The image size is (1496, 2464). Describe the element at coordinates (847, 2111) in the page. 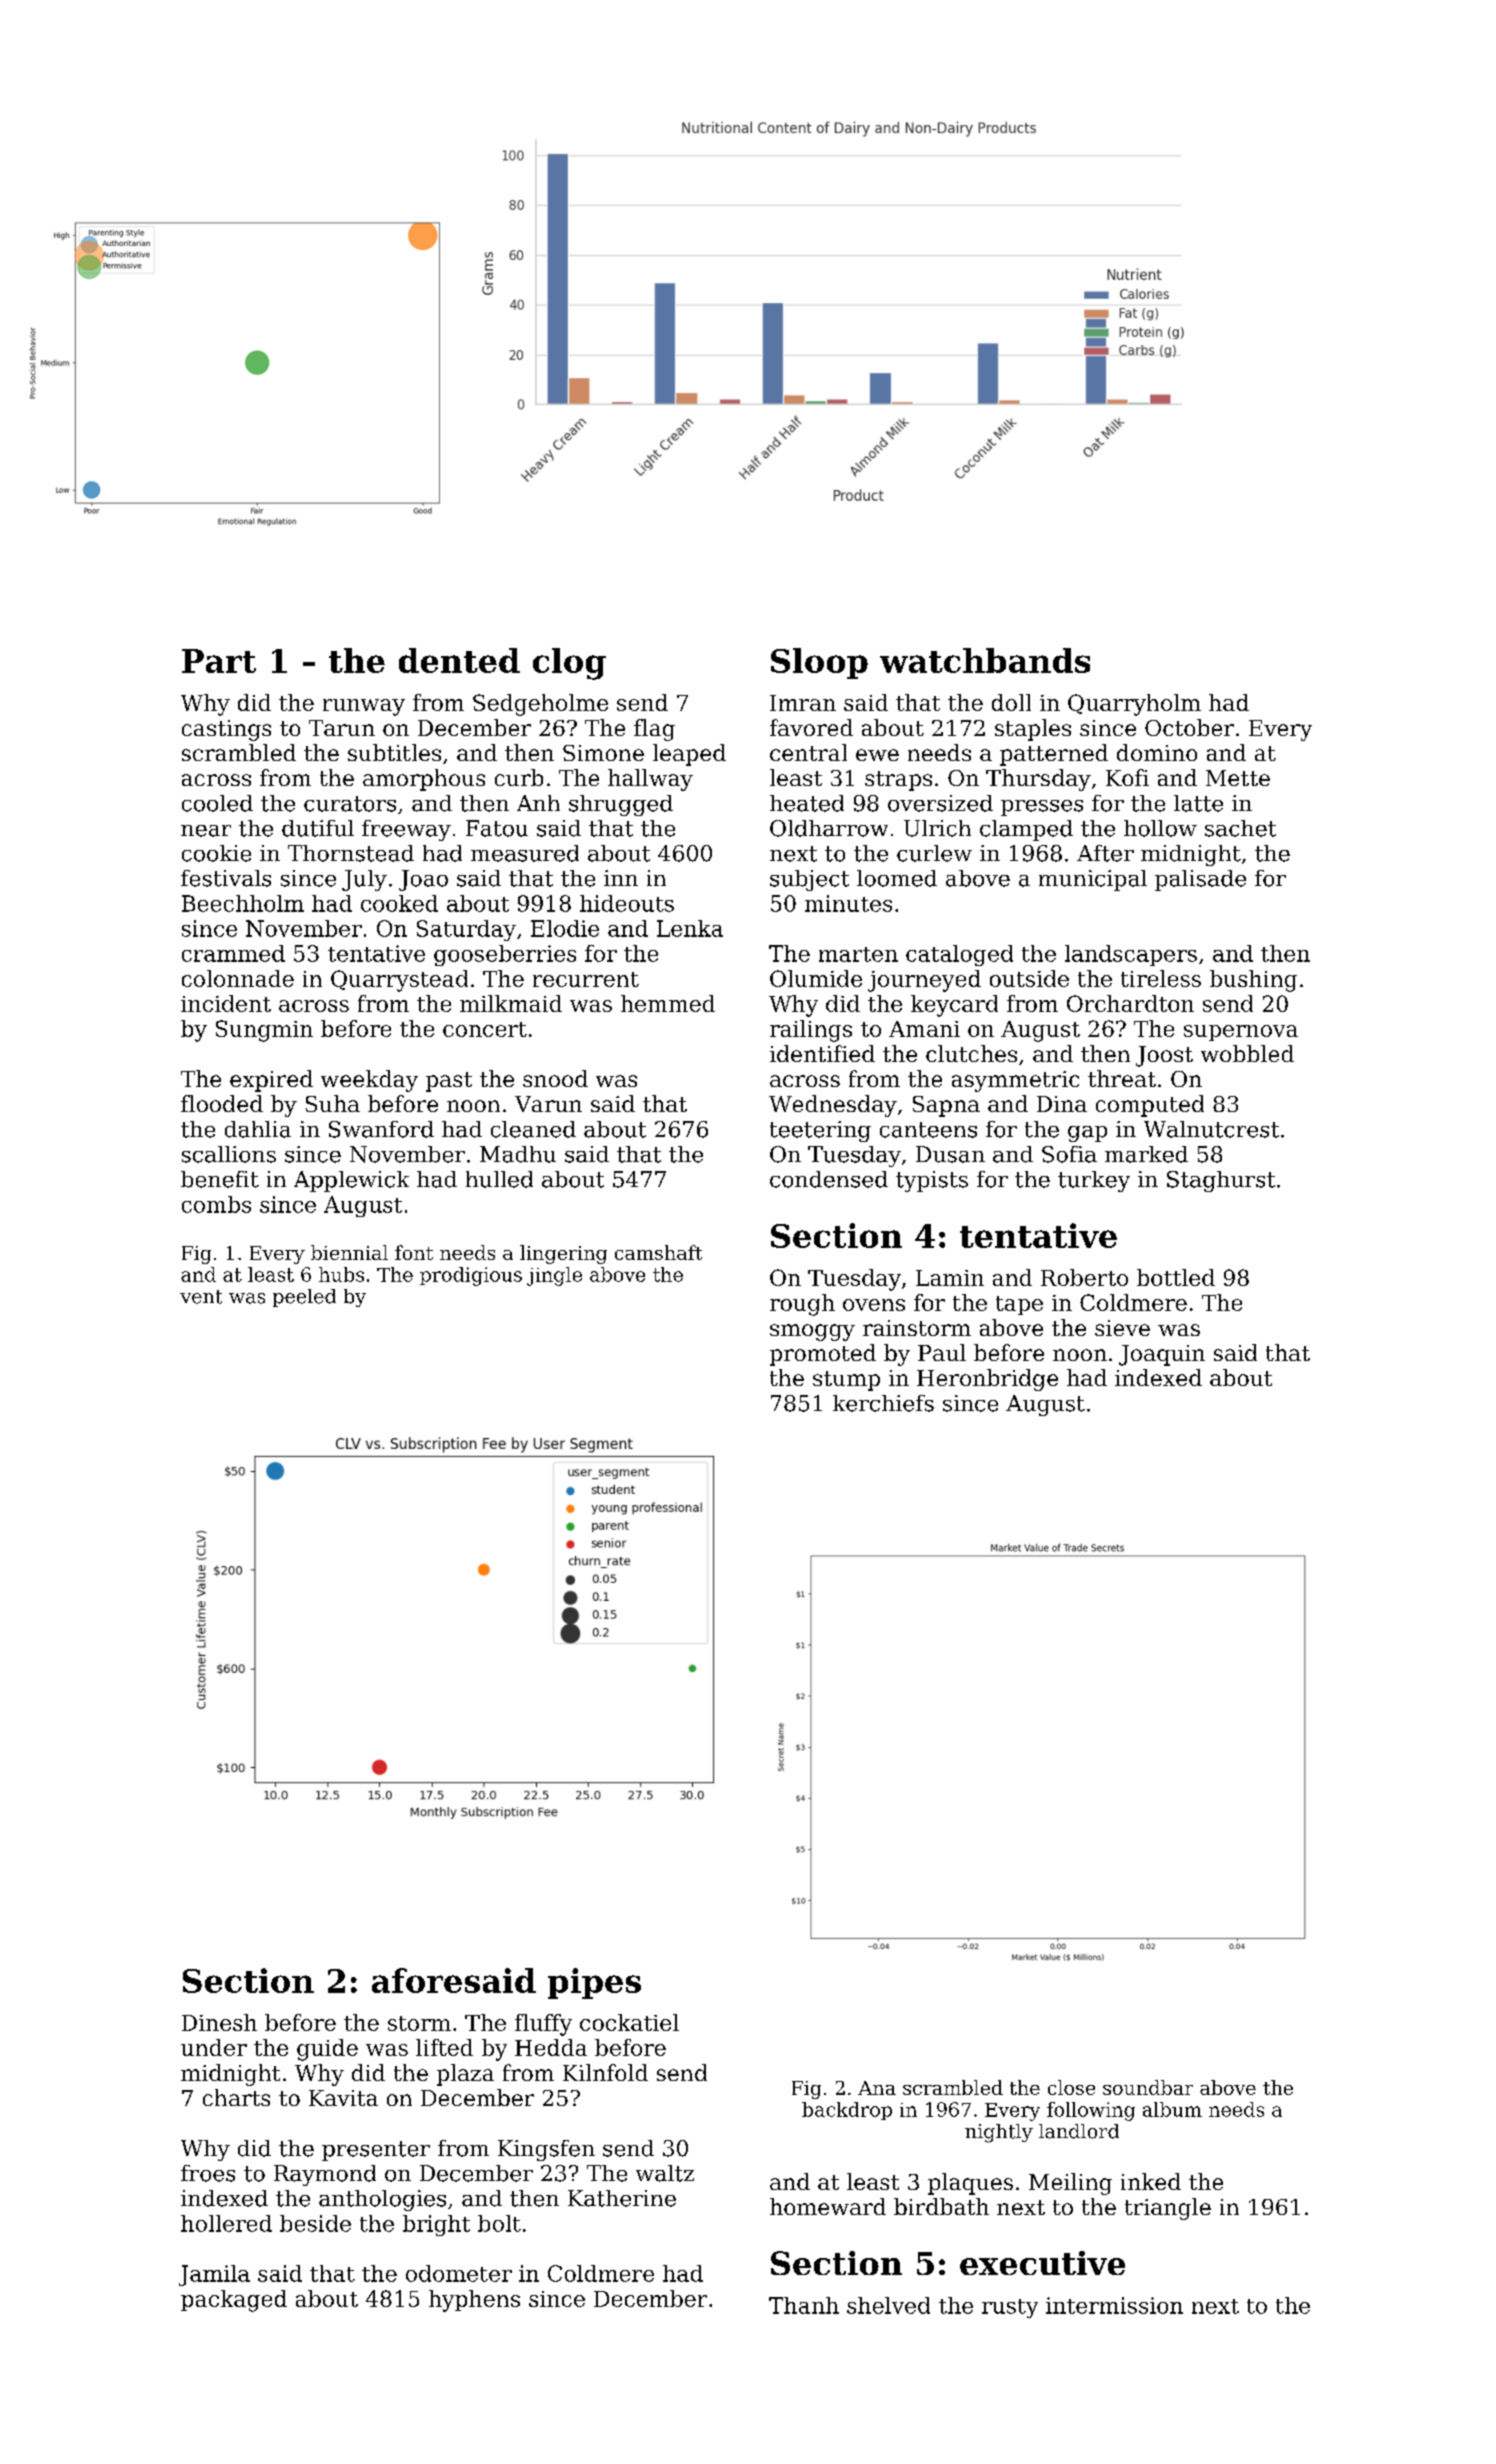

I see `backdrop` at that location.
